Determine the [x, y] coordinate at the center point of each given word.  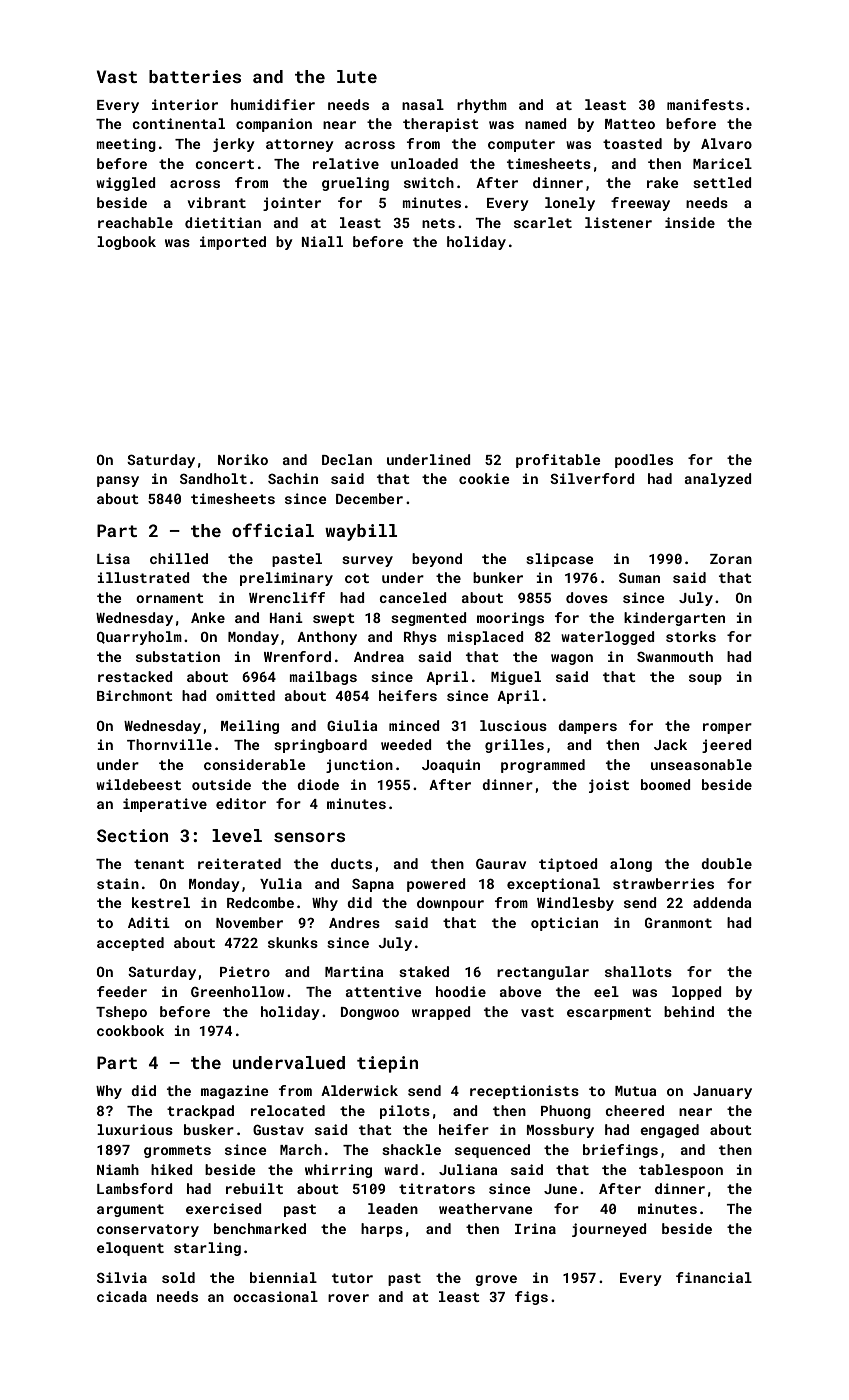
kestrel [161, 902]
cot [357, 578]
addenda [722, 902]
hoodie [461, 991]
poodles [644, 461]
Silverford [592, 478]
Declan [347, 459]
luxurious [135, 1129]
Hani [286, 617]
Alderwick [359, 1090]
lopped [697, 993]
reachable [135, 222]
